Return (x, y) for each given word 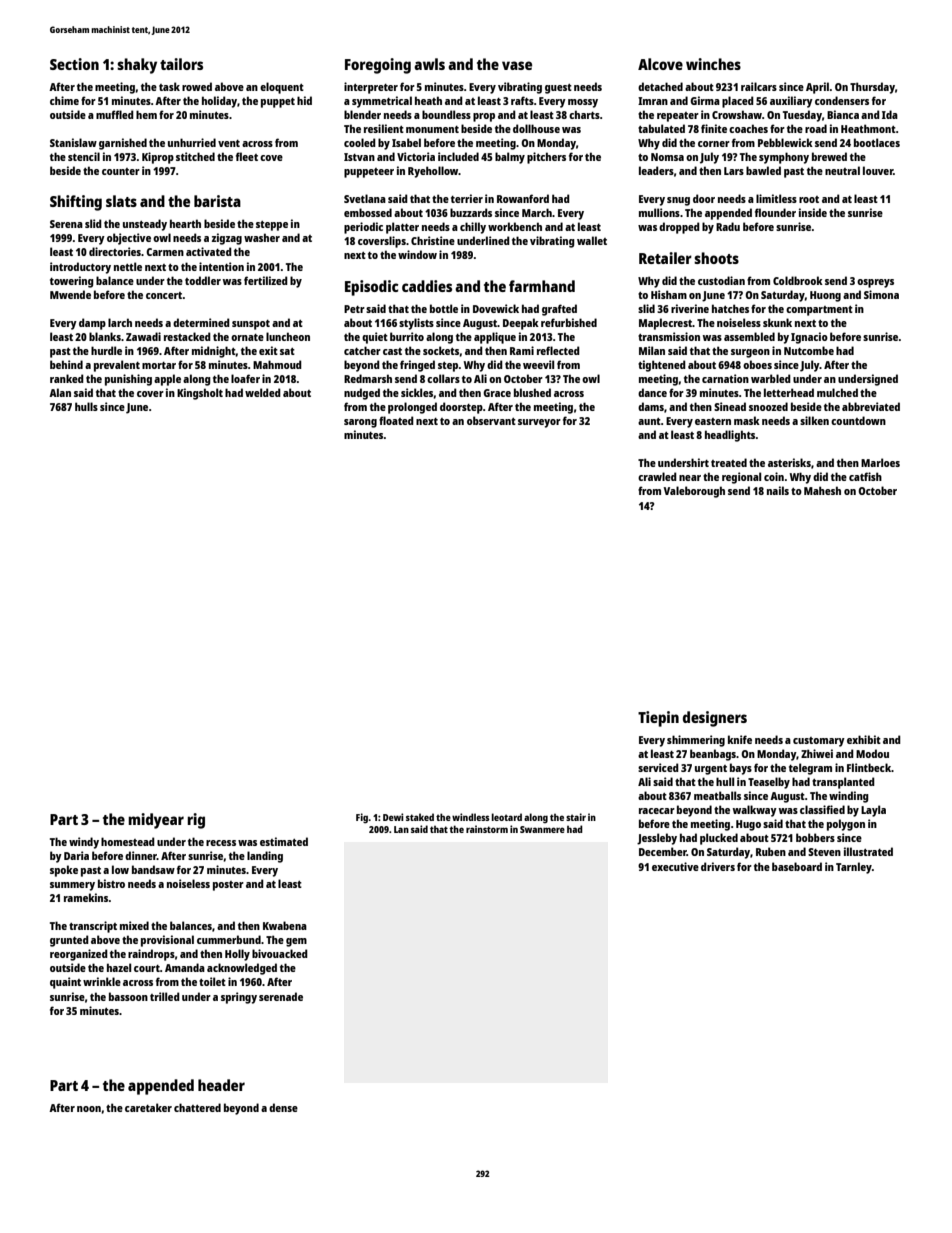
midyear (156, 821)
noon (89, 1109)
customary (819, 742)
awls (429, 64)
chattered (197, 1107)
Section (74, 64)
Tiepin (658, 719)
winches (713, 64)
